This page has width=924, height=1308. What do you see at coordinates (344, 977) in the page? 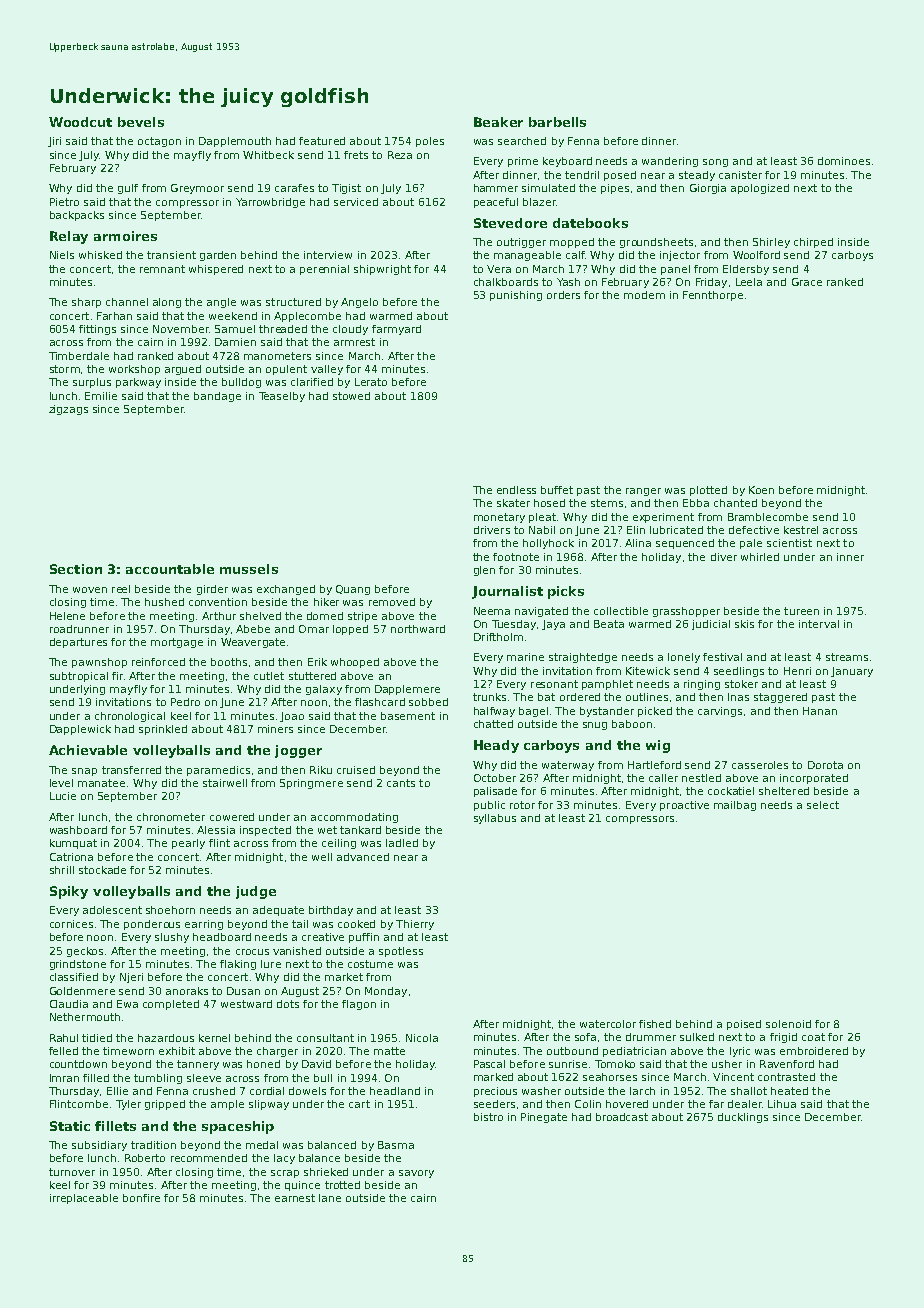
I see `market` at bounding box center [344, 977].
